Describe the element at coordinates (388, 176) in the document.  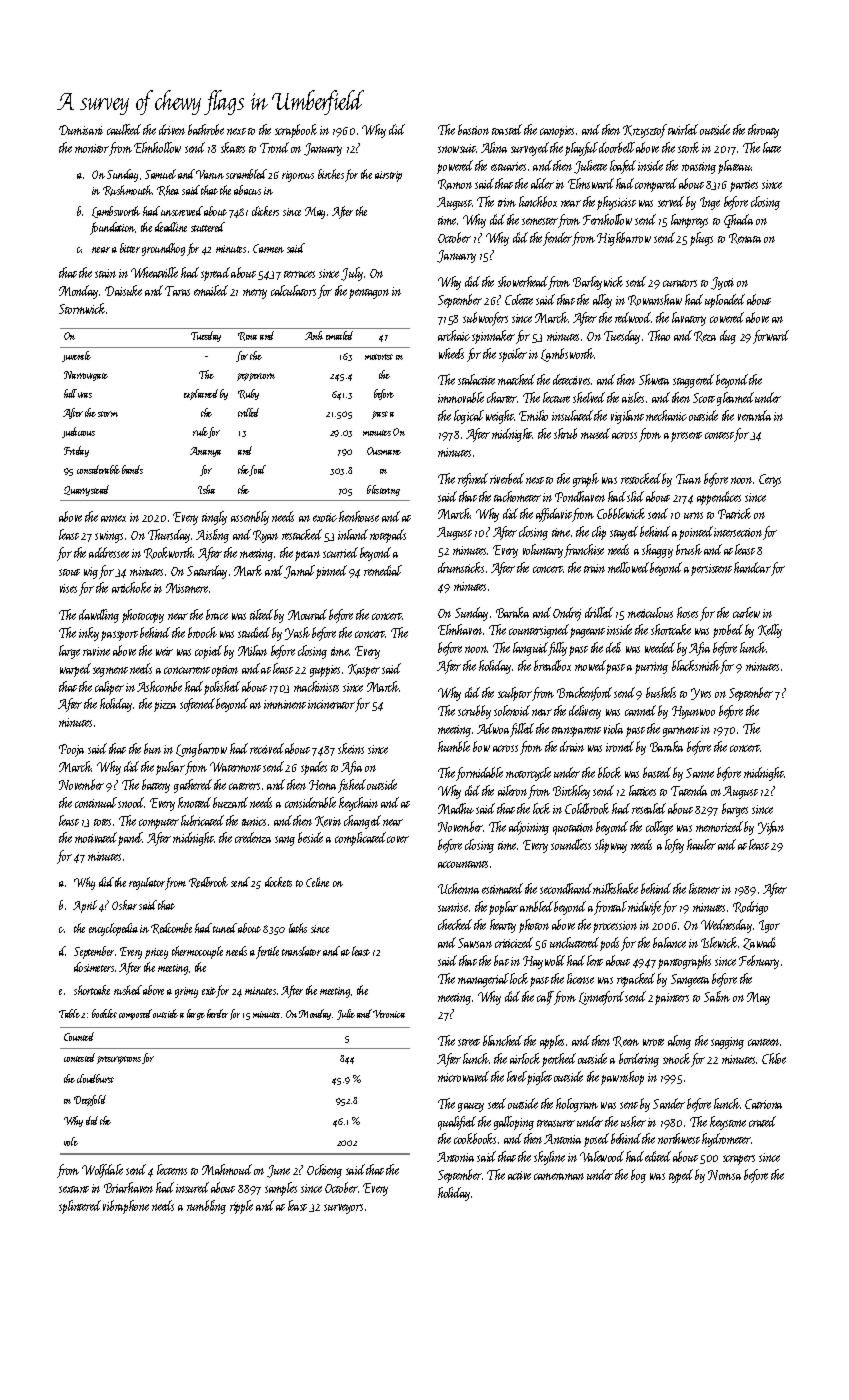
I see `airstrip` at that location.
